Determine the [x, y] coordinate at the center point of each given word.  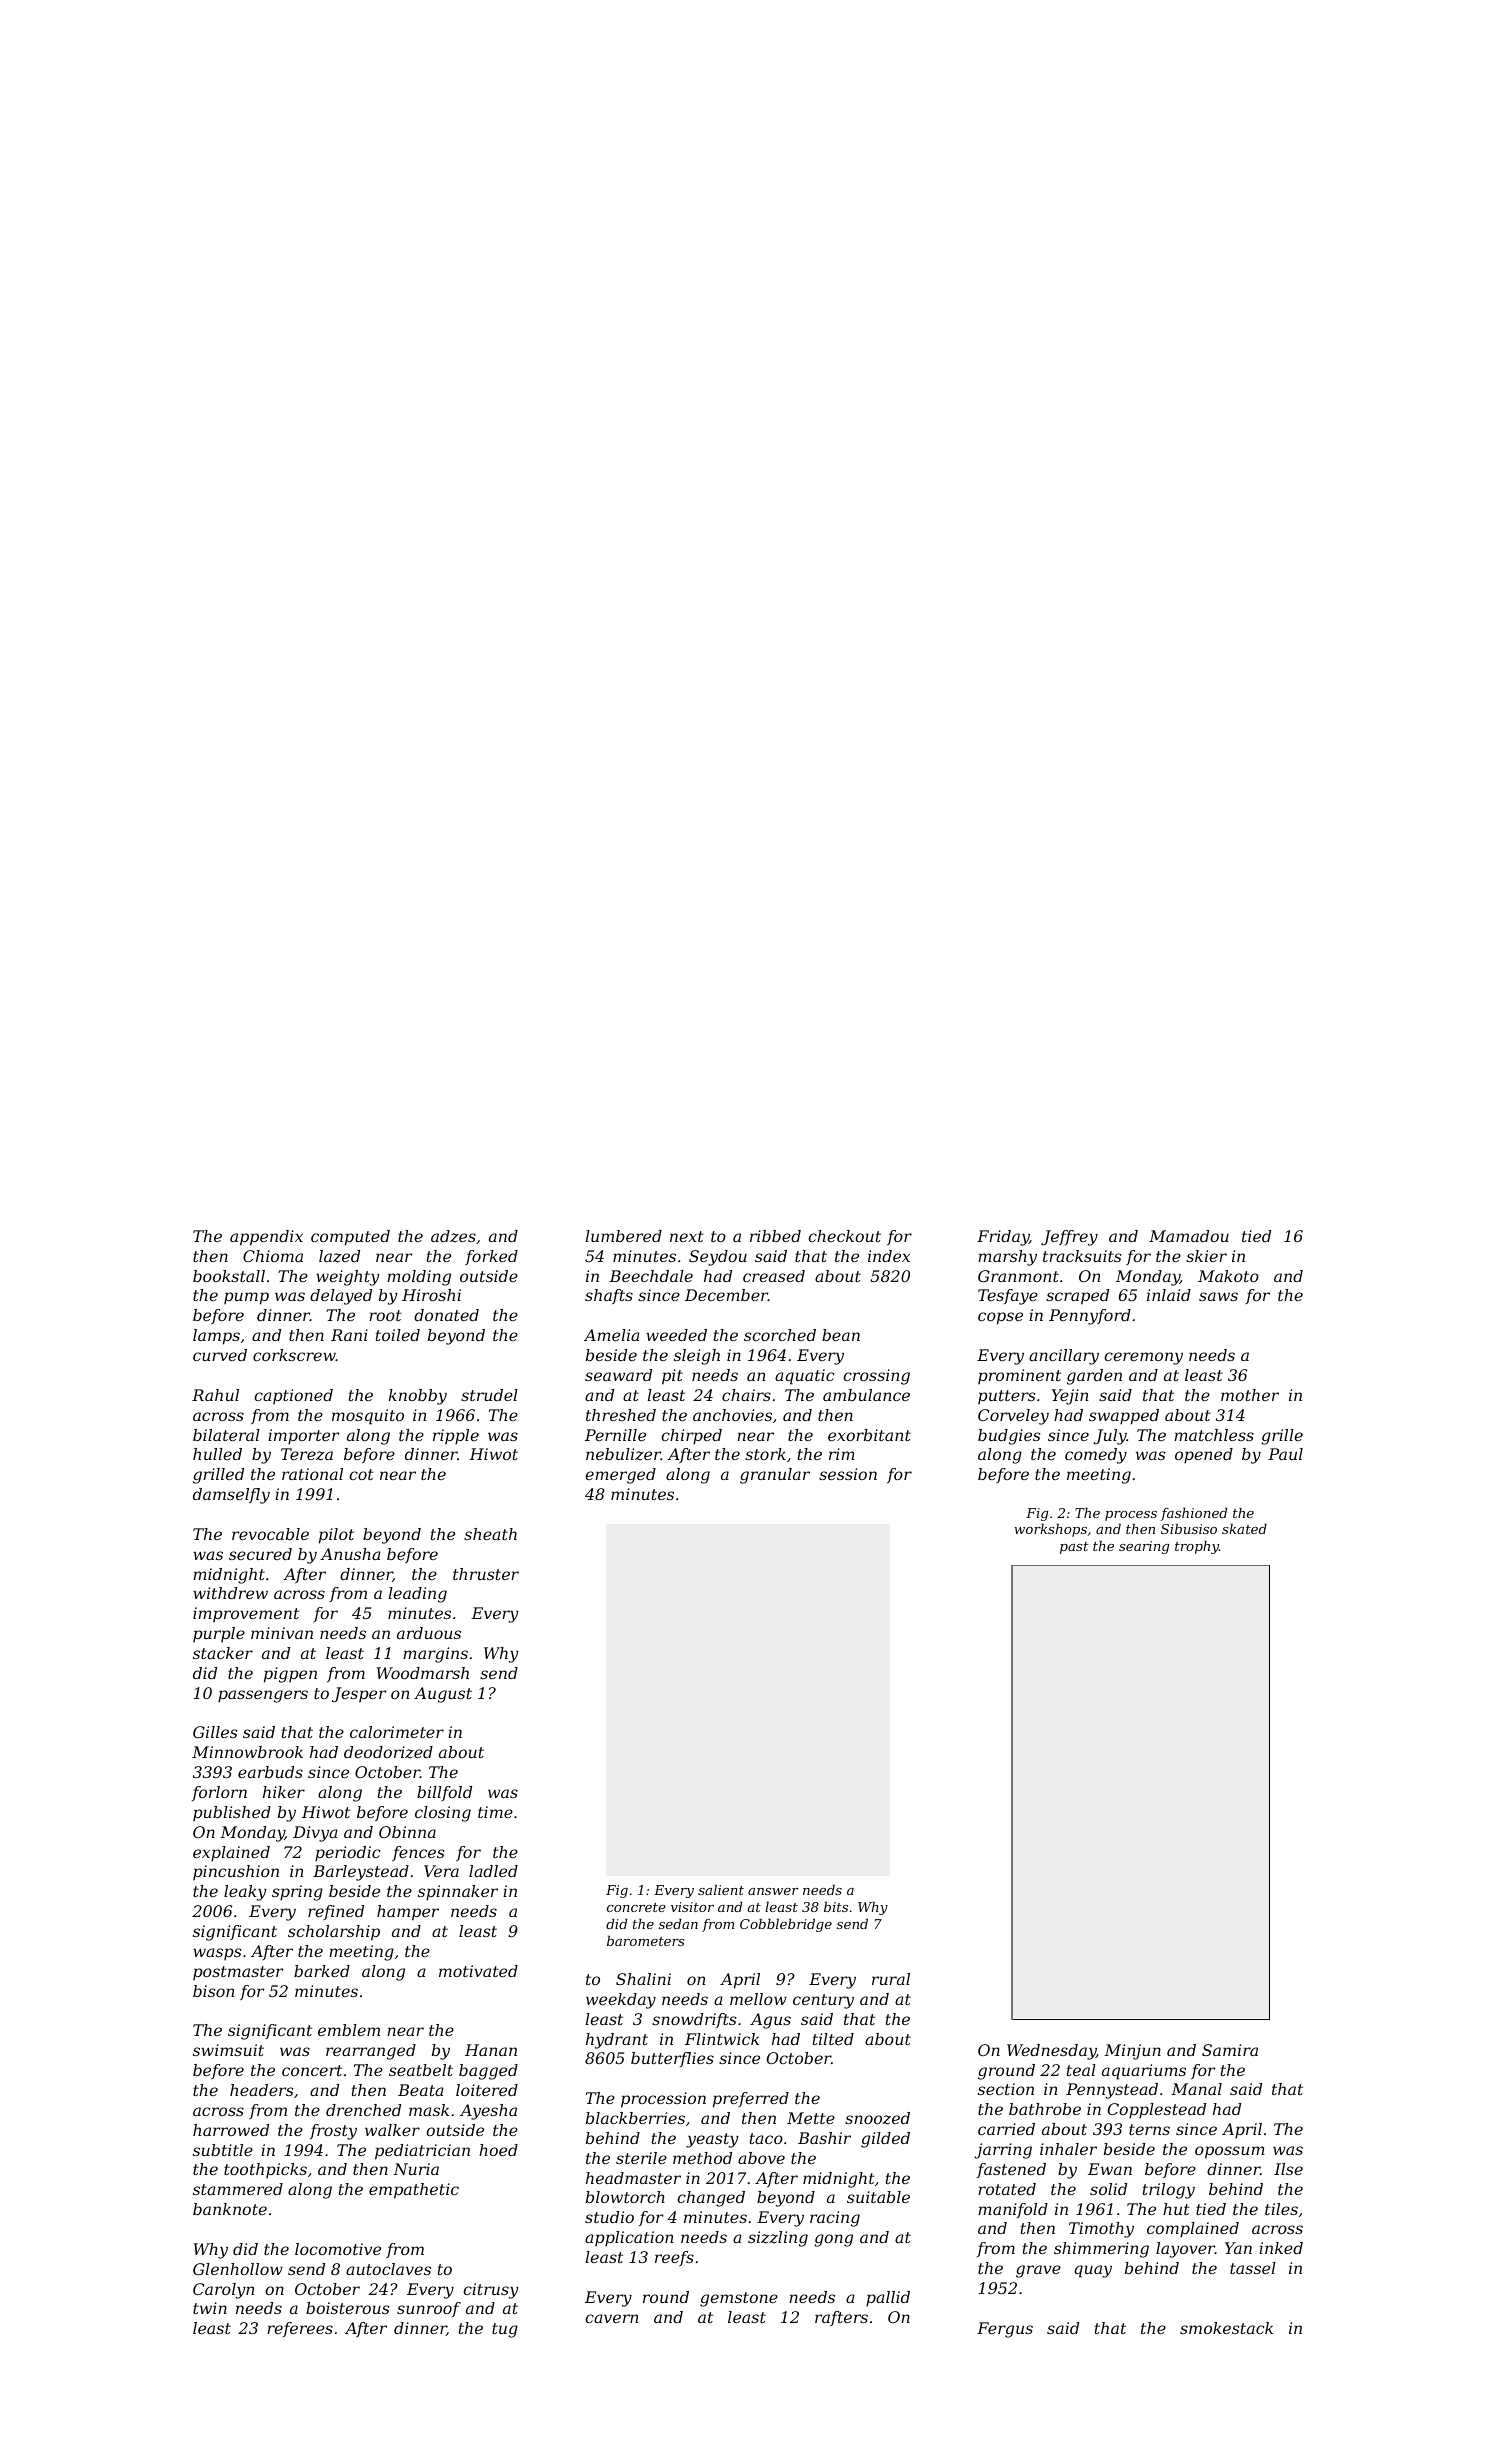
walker [392, 2130]
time [495, 1812]
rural [891, 1979]
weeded [676, 1335]
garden [1094, 1377]
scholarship [334, 1933]
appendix [266, 1238]
